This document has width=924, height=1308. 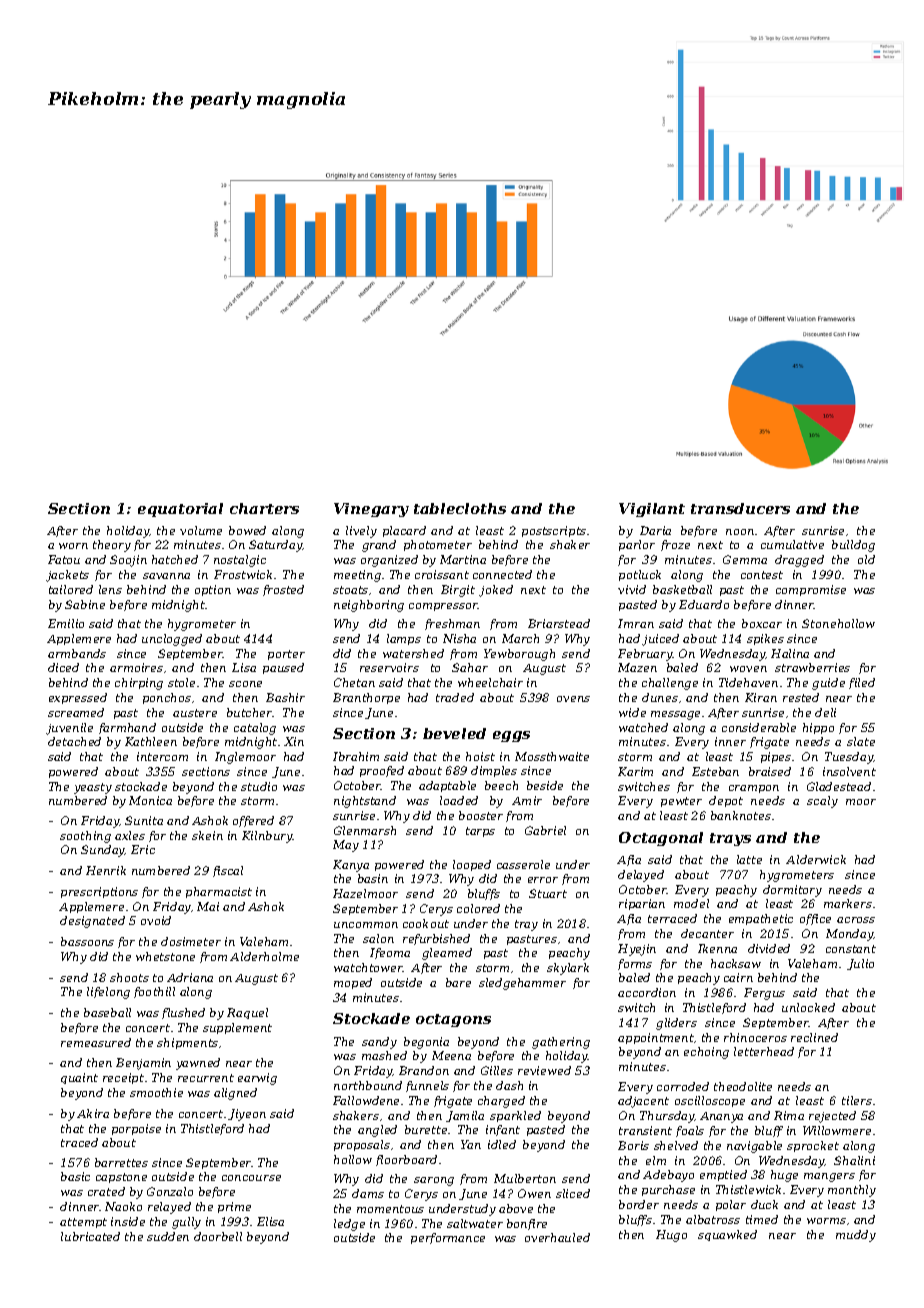 What do you see at coordinates (672, 918) in the document?
I see `terraced` at bounding box center [672, 918].
